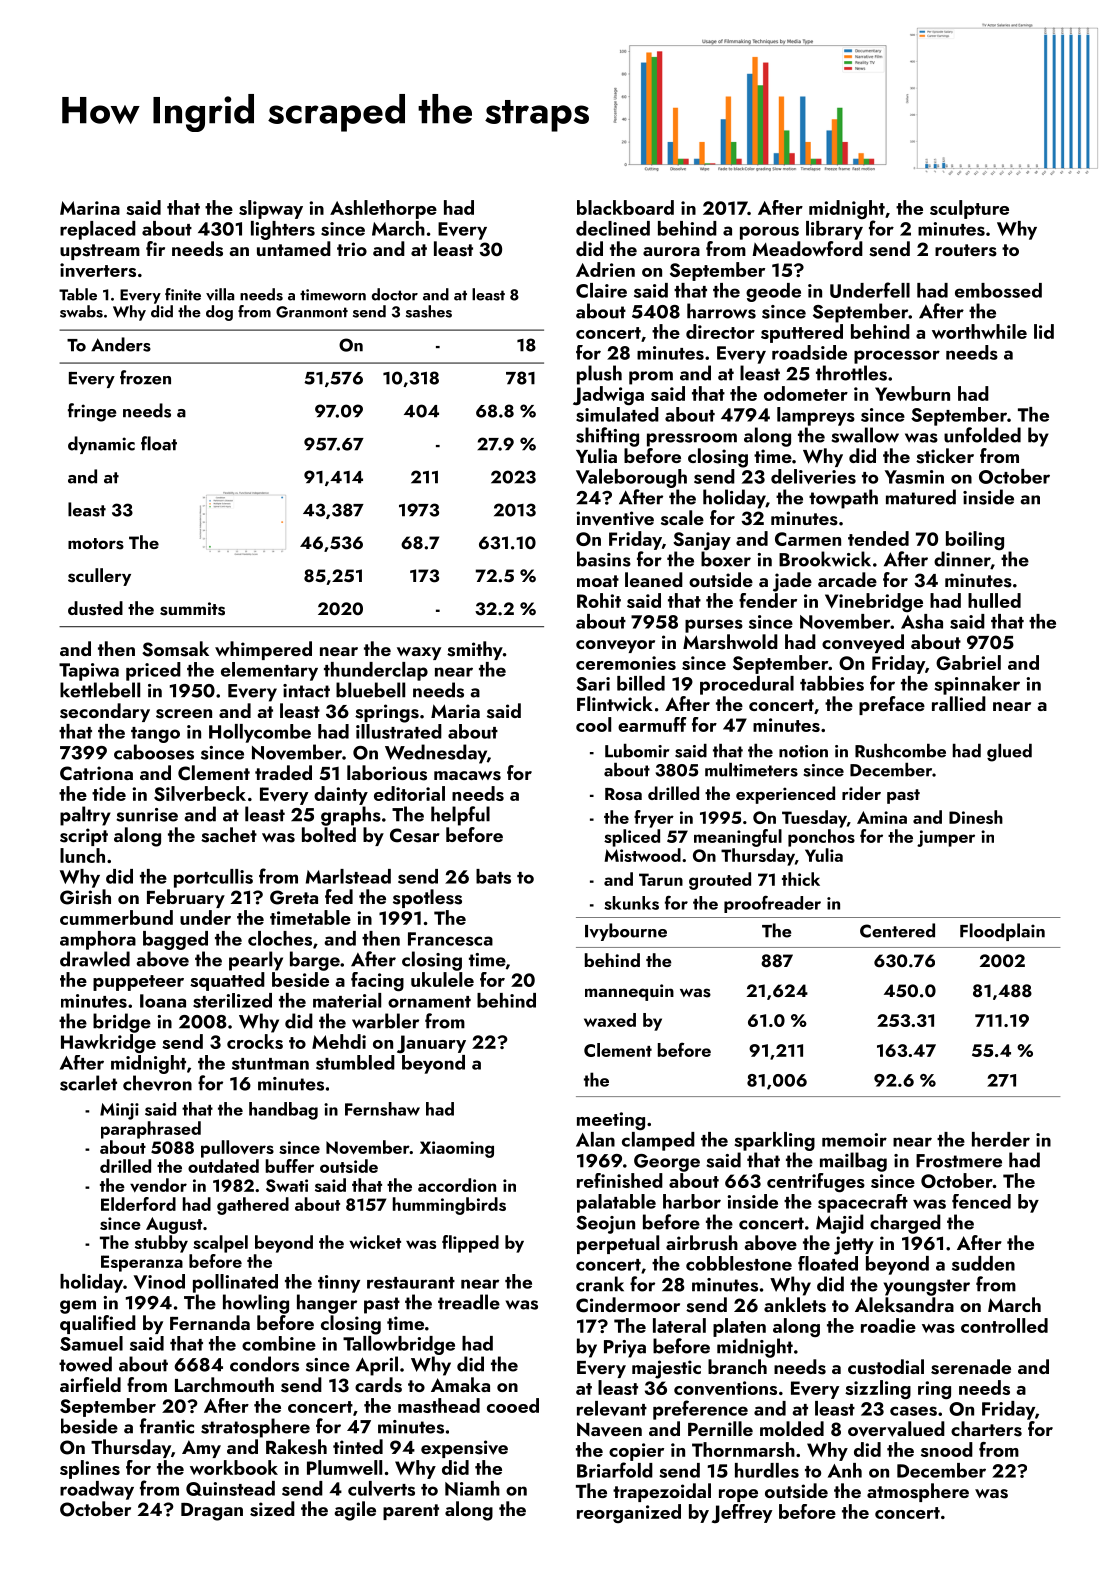 The width and height of the screenshot is (1120, 1583). What do you see at coordinates (897, 357) in the screenshot?
I see `processor` at bounding box center [897, 357].
